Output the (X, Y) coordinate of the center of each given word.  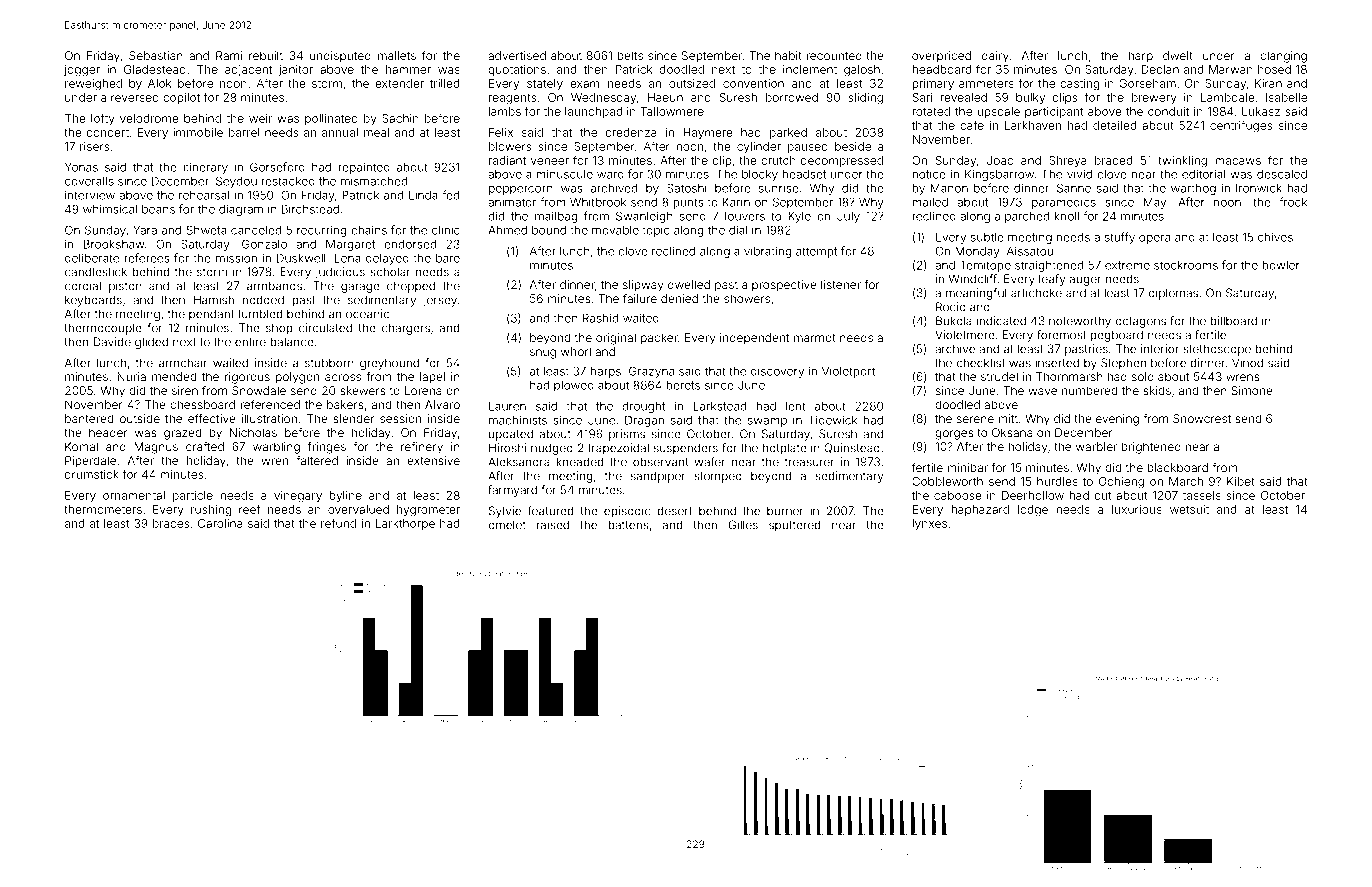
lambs (505, 111)
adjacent (248, 70)
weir (260, 118)
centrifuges (1241, 126)
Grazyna (651, 372)
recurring (322, 231)
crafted (205, 446)
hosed (1274, 69)
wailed (230, 363)
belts (630, 55)
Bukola (954, 321)
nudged (552, 449)
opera (1154, 239)
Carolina (220, 523)
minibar (967, 467)
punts (688, 203)
